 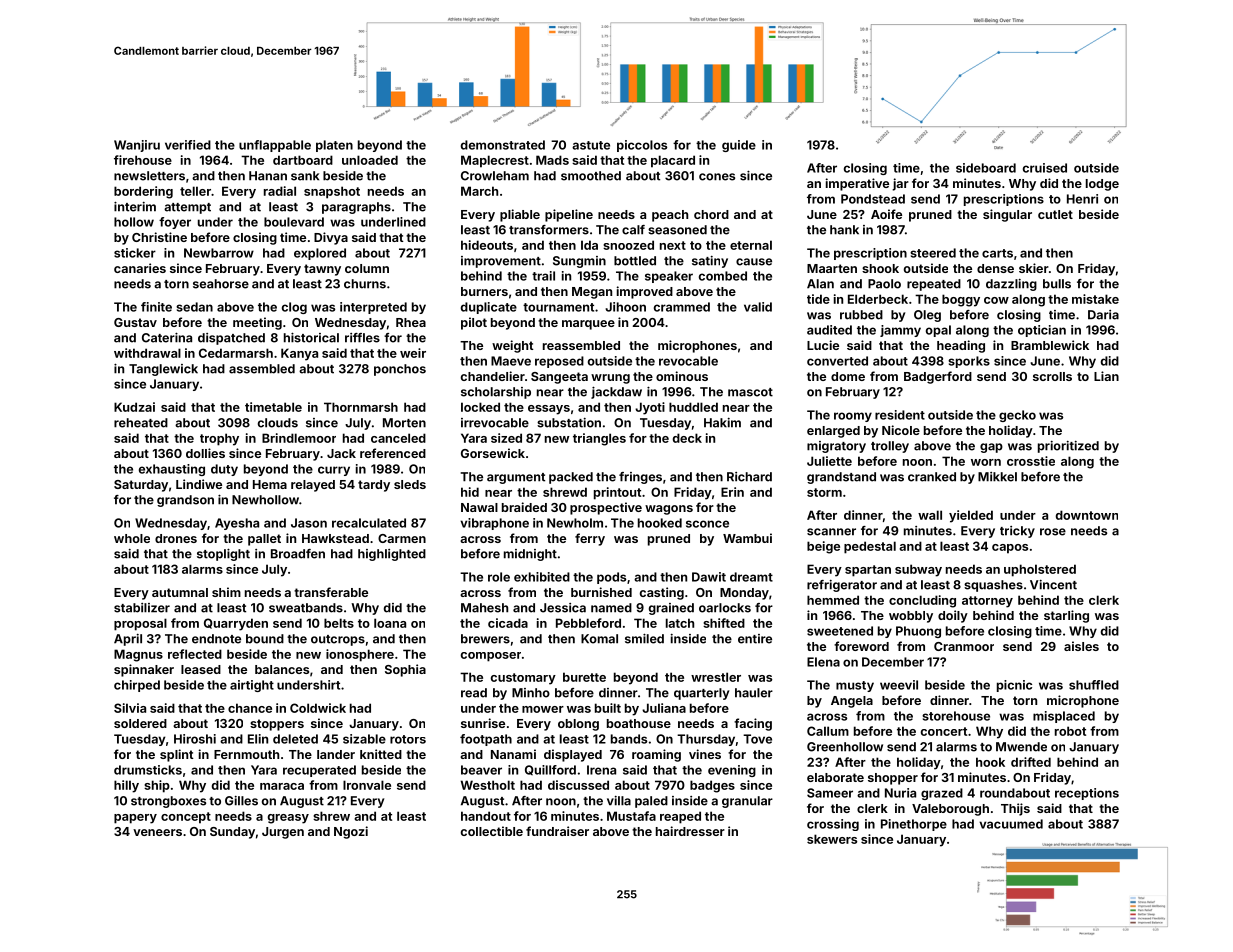 What do you see at coordinates (392, 555) in the screenshot?
I see `highlighted` at bounding box center [392, 555].
